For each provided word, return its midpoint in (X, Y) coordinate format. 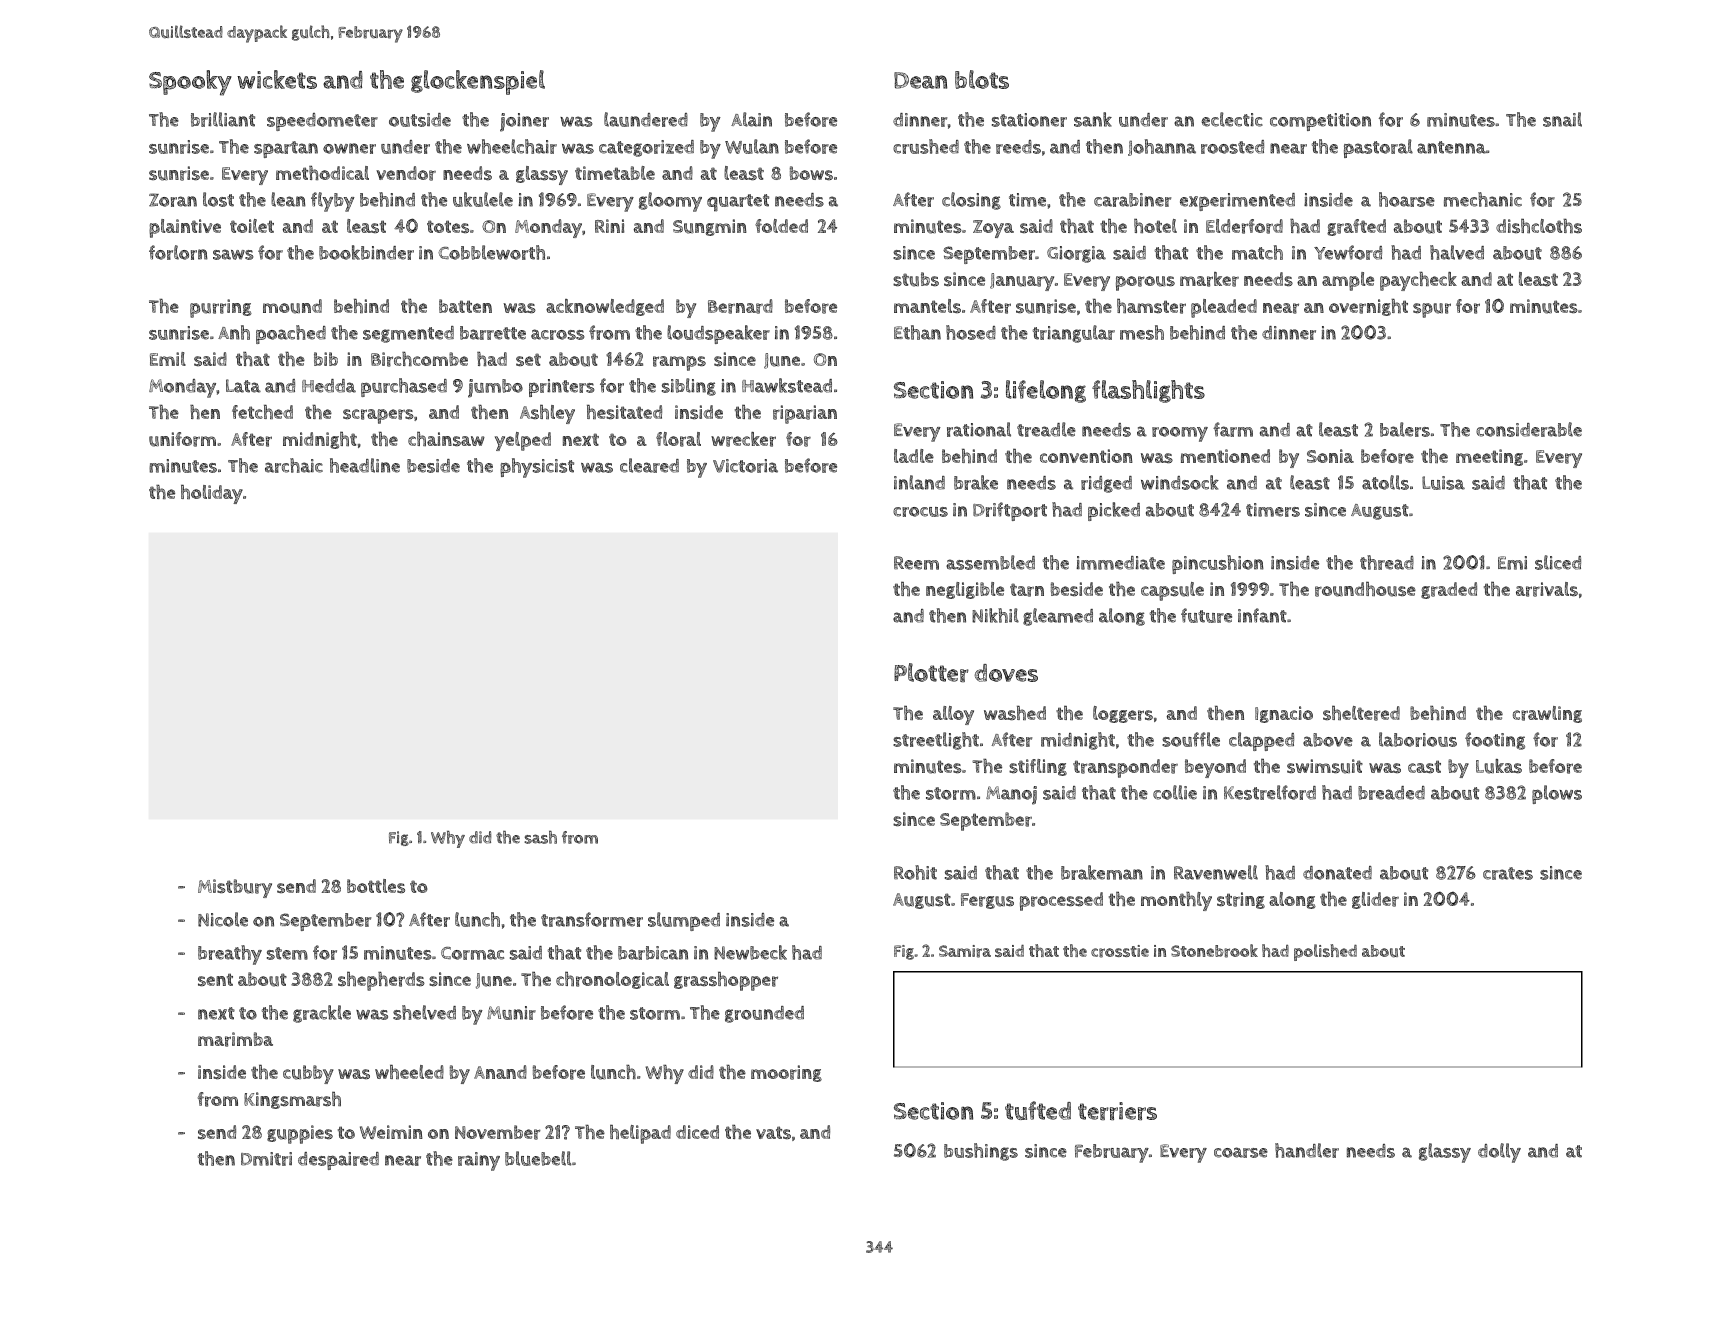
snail (1562, 119)
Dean (920, 80)
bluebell (538, 1158)
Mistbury (235, 888)
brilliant (223, 119)
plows (1557, 794)
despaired (338, 1161)
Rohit (915, 872)
